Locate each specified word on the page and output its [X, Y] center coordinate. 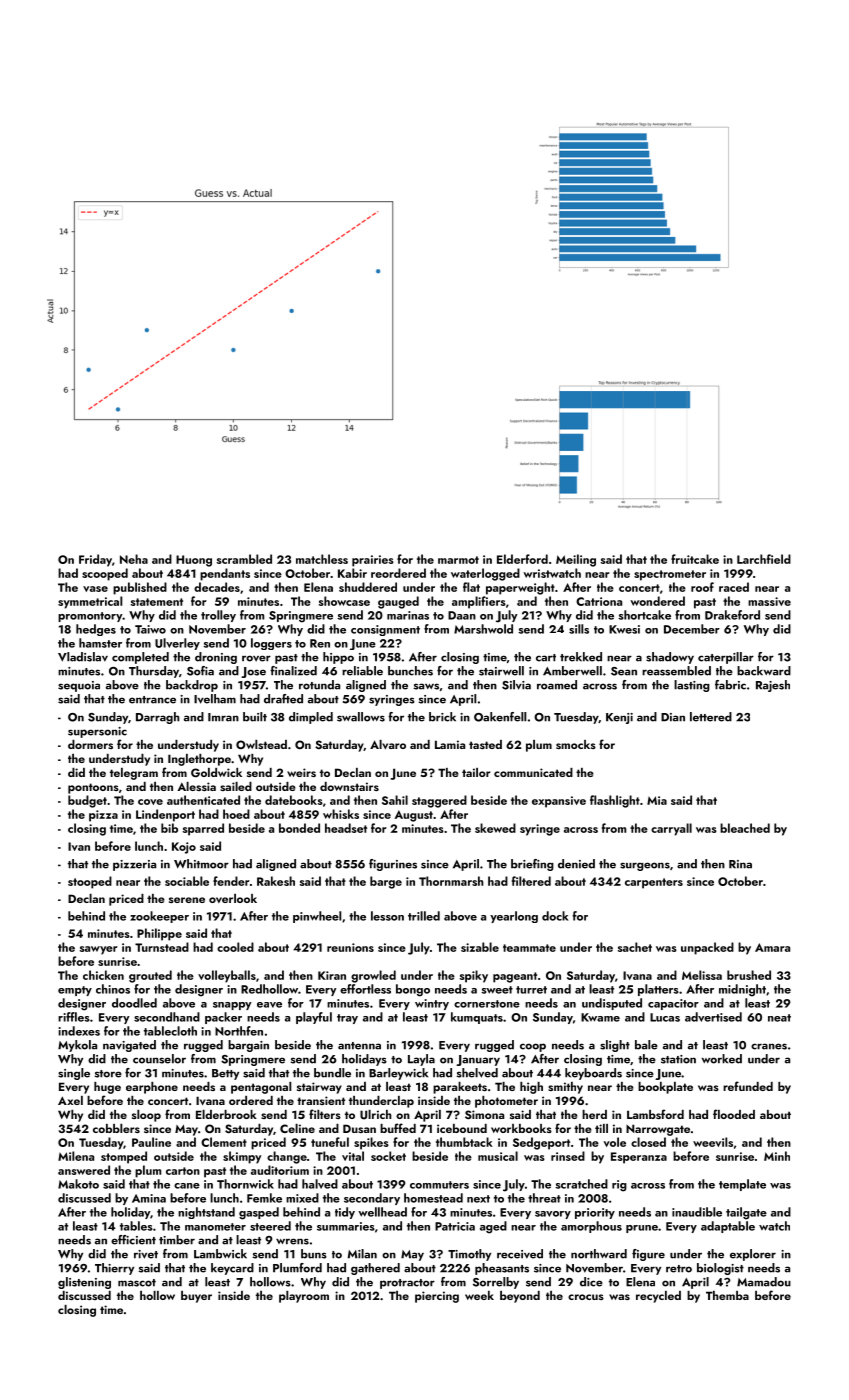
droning [216, 658]
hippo [338, 658]
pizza [103, 816]
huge [107, 1088]
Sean [624, 671]
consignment [385, 630]
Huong [194, 561]
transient [321, 1100]
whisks [341, 814]
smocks [576, 744]
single [74, 1074]
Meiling [576, 560]
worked [722, 1059]
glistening [84, 1283]
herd [594, 1114]
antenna [359, 1046]
